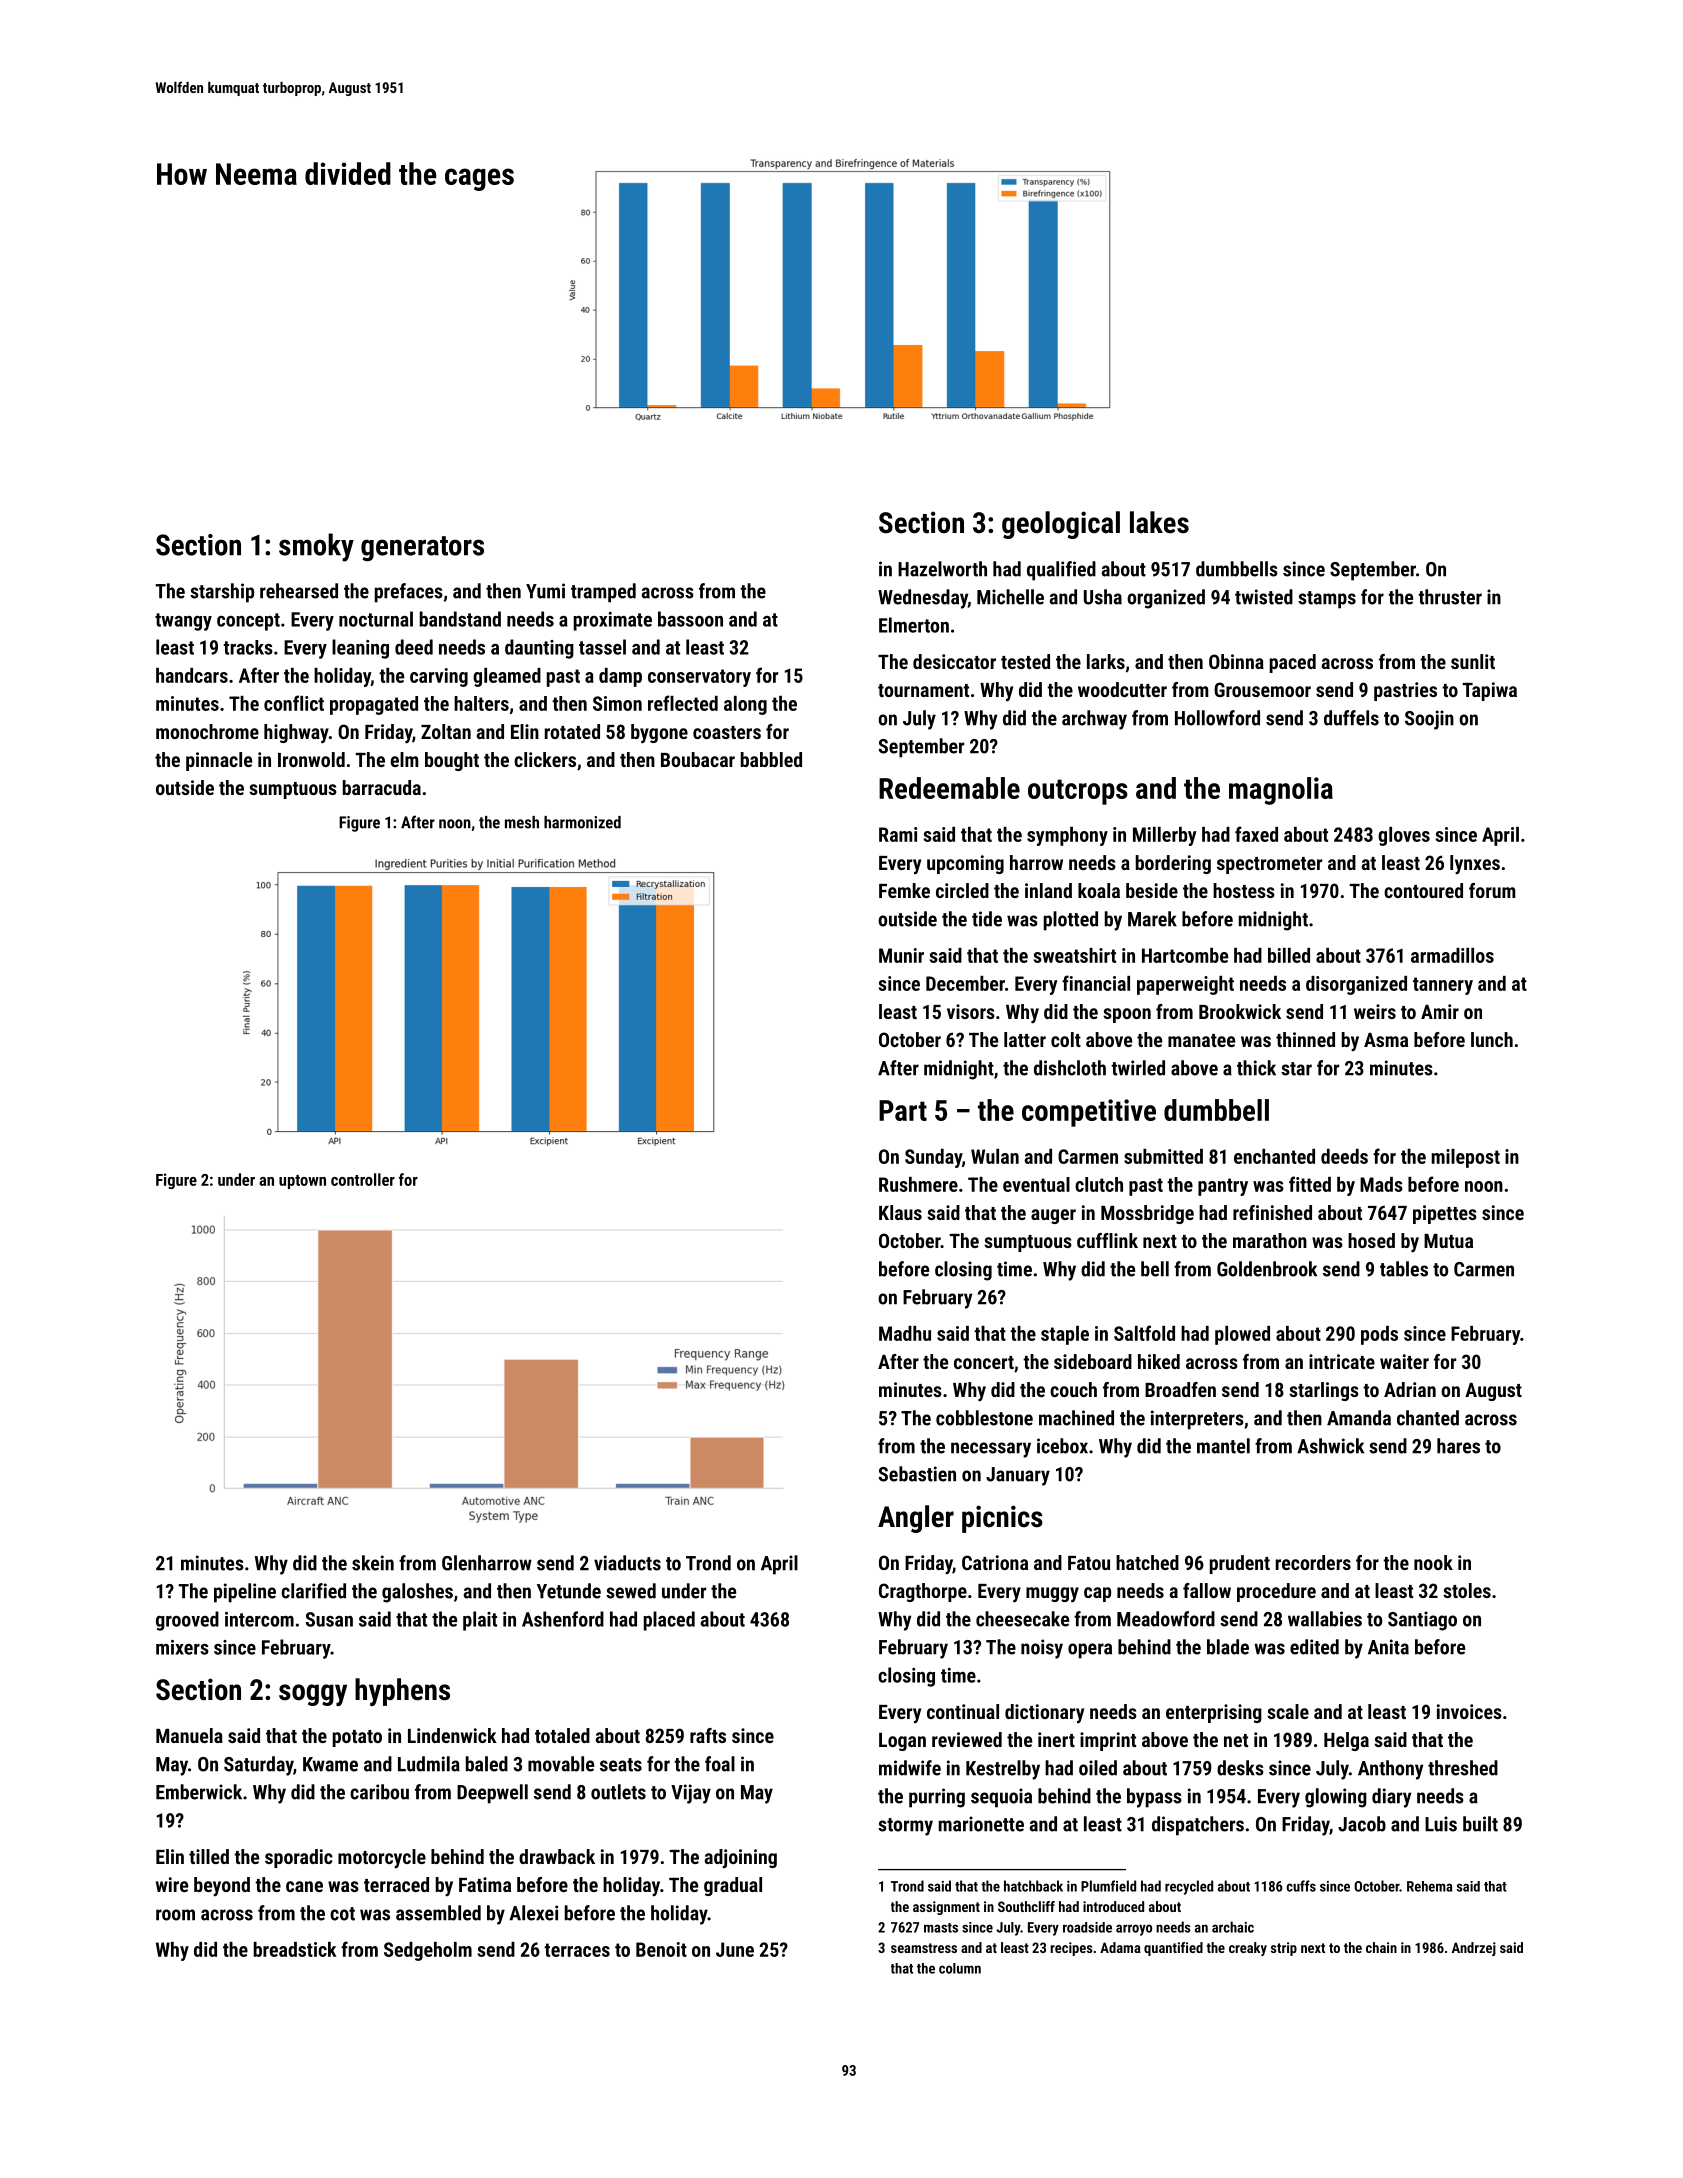 Image resolution: width=1683 pixels, height=2178 pixels. What do you see at coordinates (727, 732) in the screenshot?
I see `coasters` at bounding box center [727, 732].
